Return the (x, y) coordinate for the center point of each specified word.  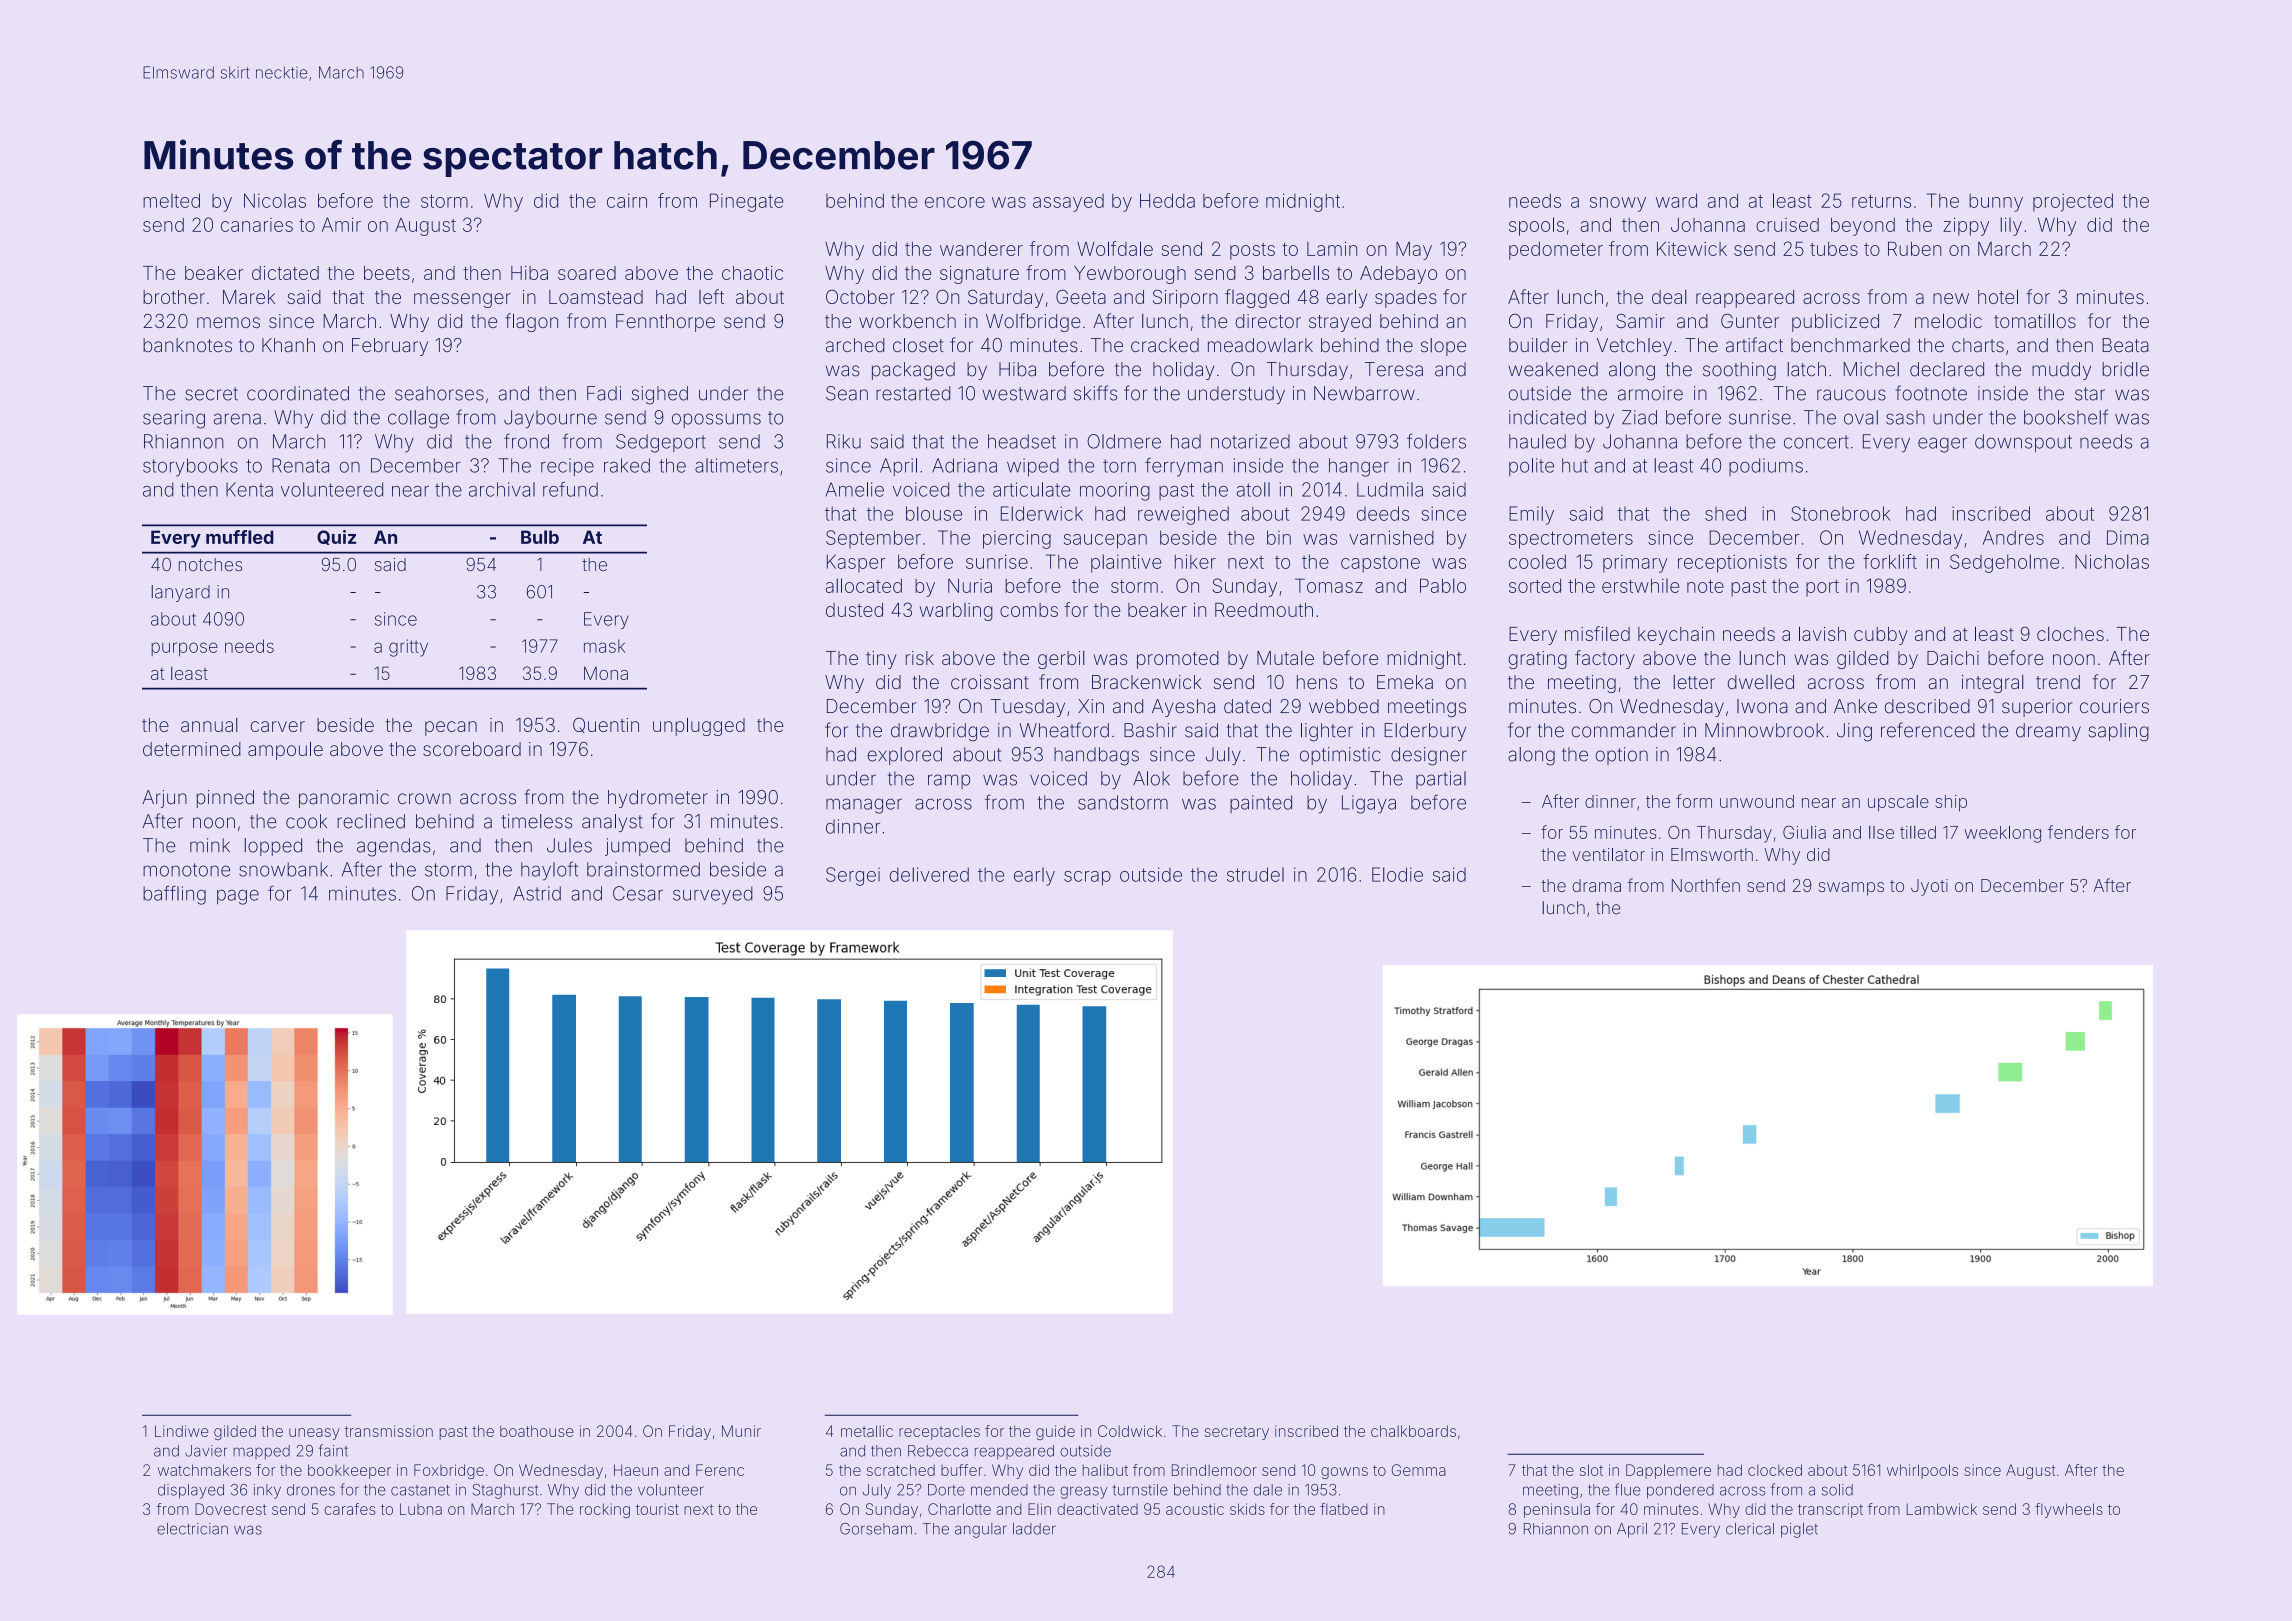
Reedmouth (1264, 610)
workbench (907, 321)
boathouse (537, 1431)
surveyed (713, 895)
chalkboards (1413, 1431)
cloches (2070, 634)
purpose (184, 649)
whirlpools (1922, 1471)
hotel (1998, 296)
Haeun (636, 1470)
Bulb (540, 537)
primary (1635, 564)
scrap (1087, 878)
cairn (627, 201)
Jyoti (1929, 887)
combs (1029, 610)
